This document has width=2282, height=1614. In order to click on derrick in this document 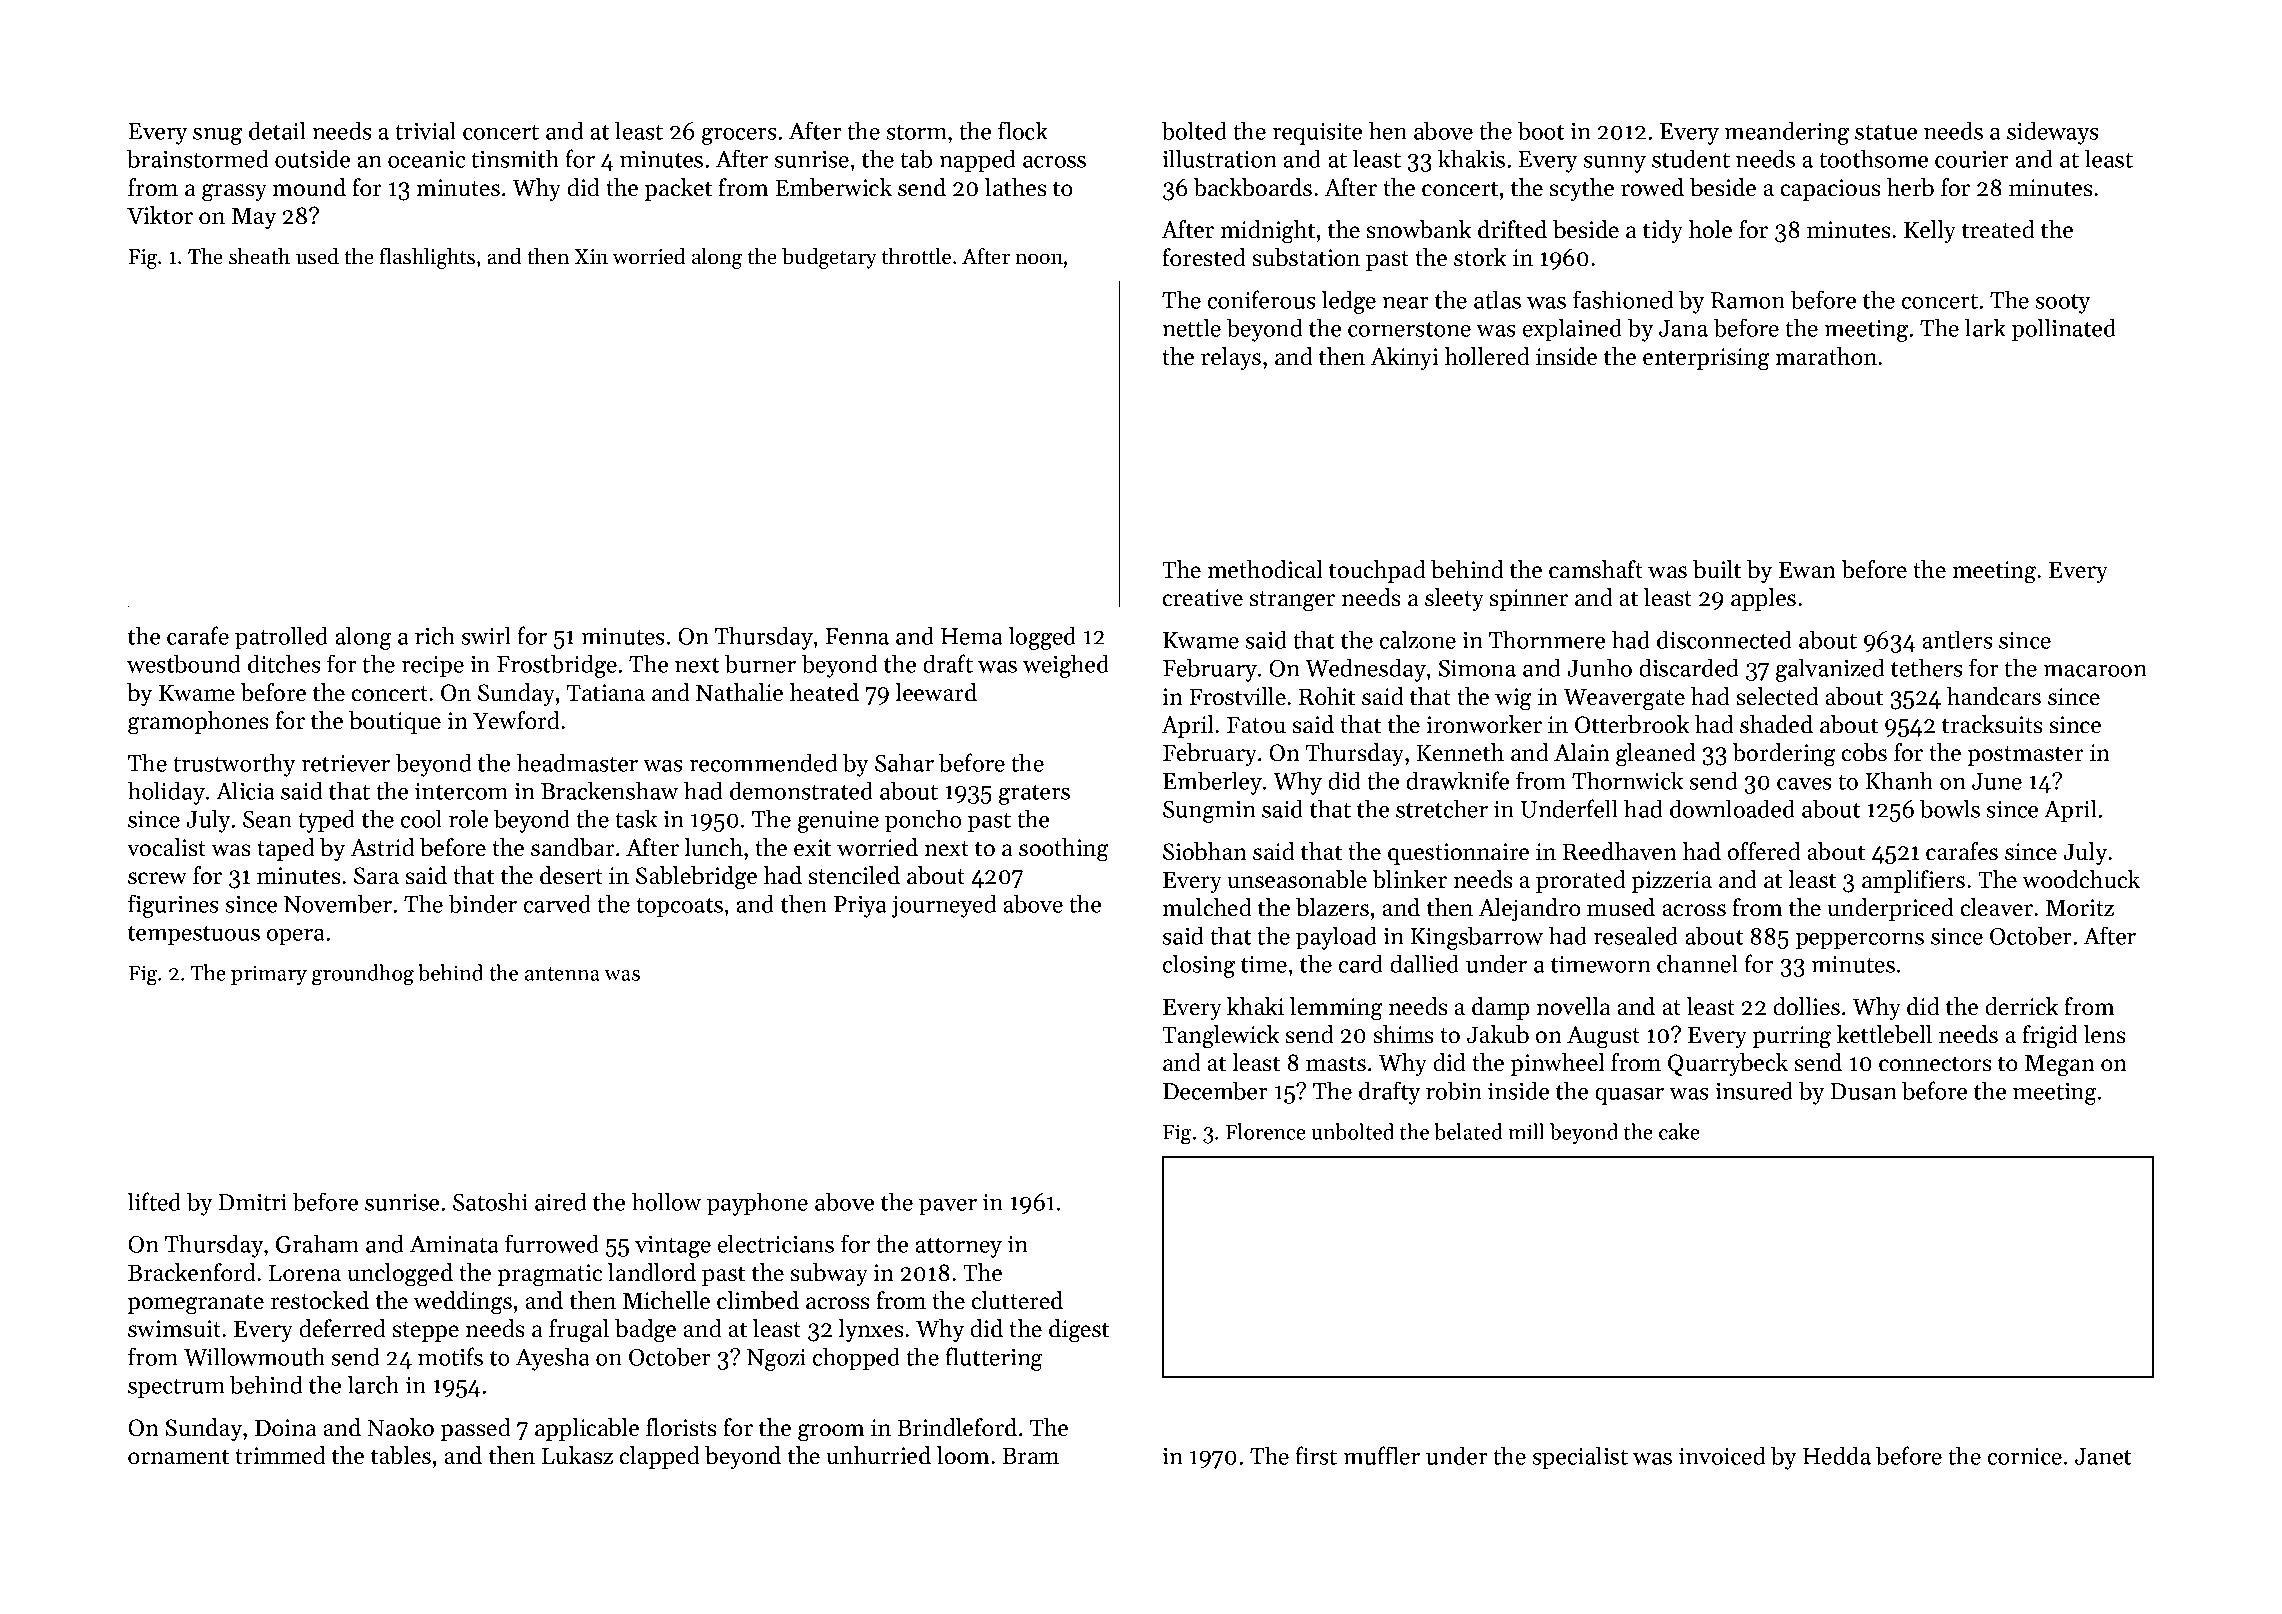, I will do `click(2022, 1006)`.
